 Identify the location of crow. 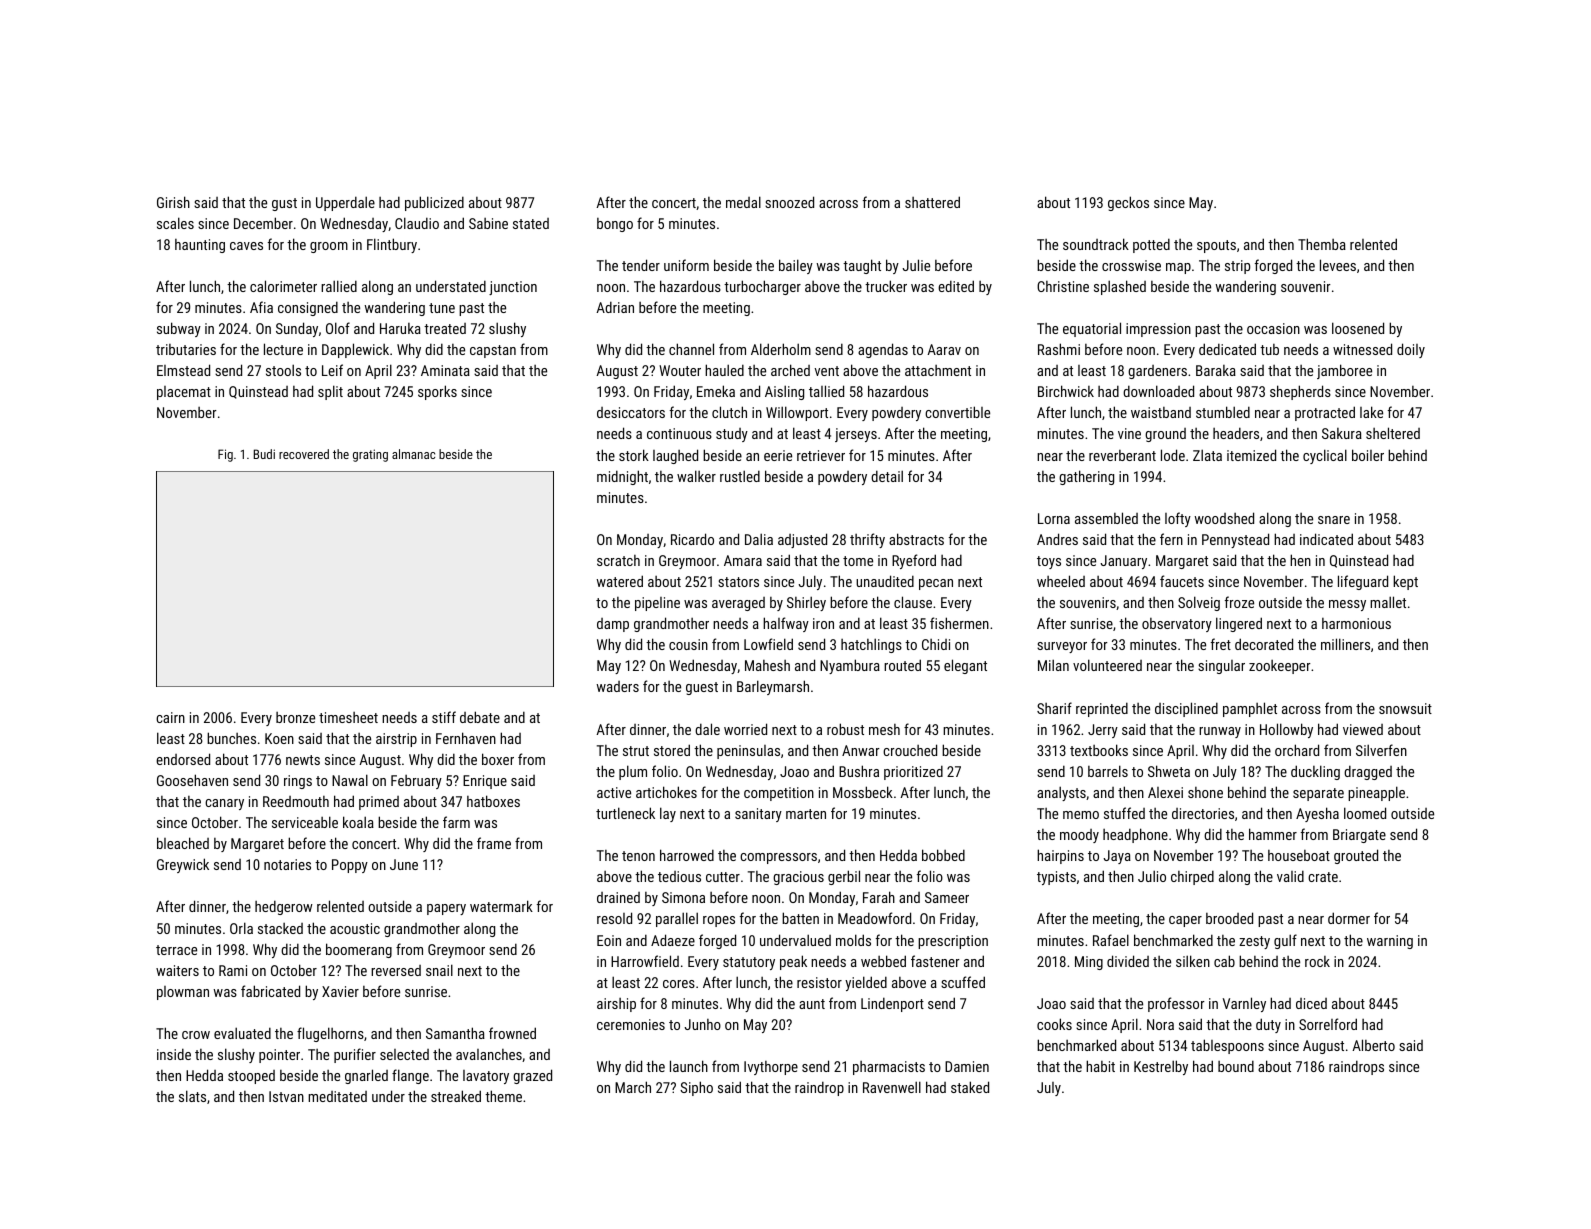
(196, 1035).
